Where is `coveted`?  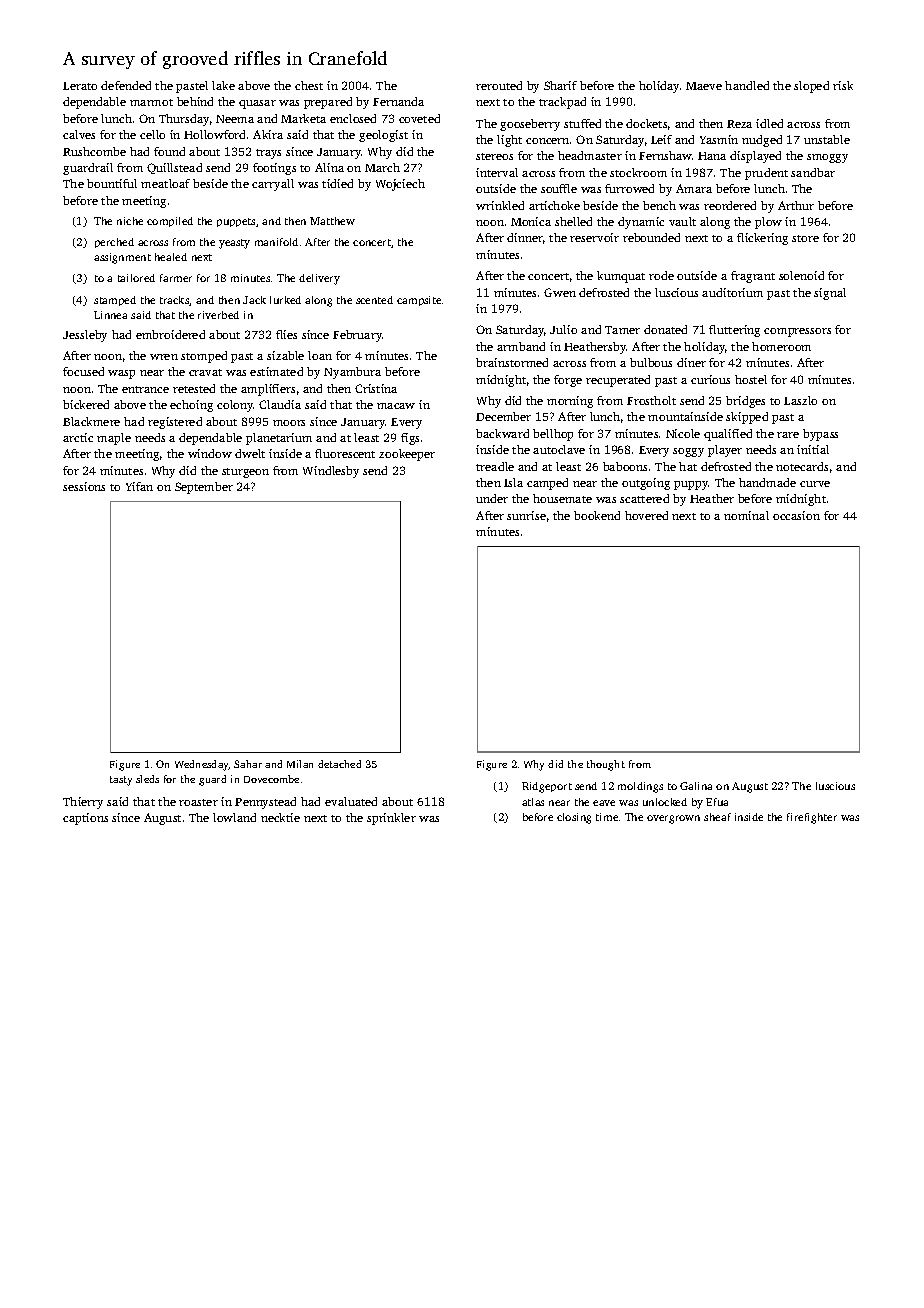
coveted is located at coordinates (419, 118).
